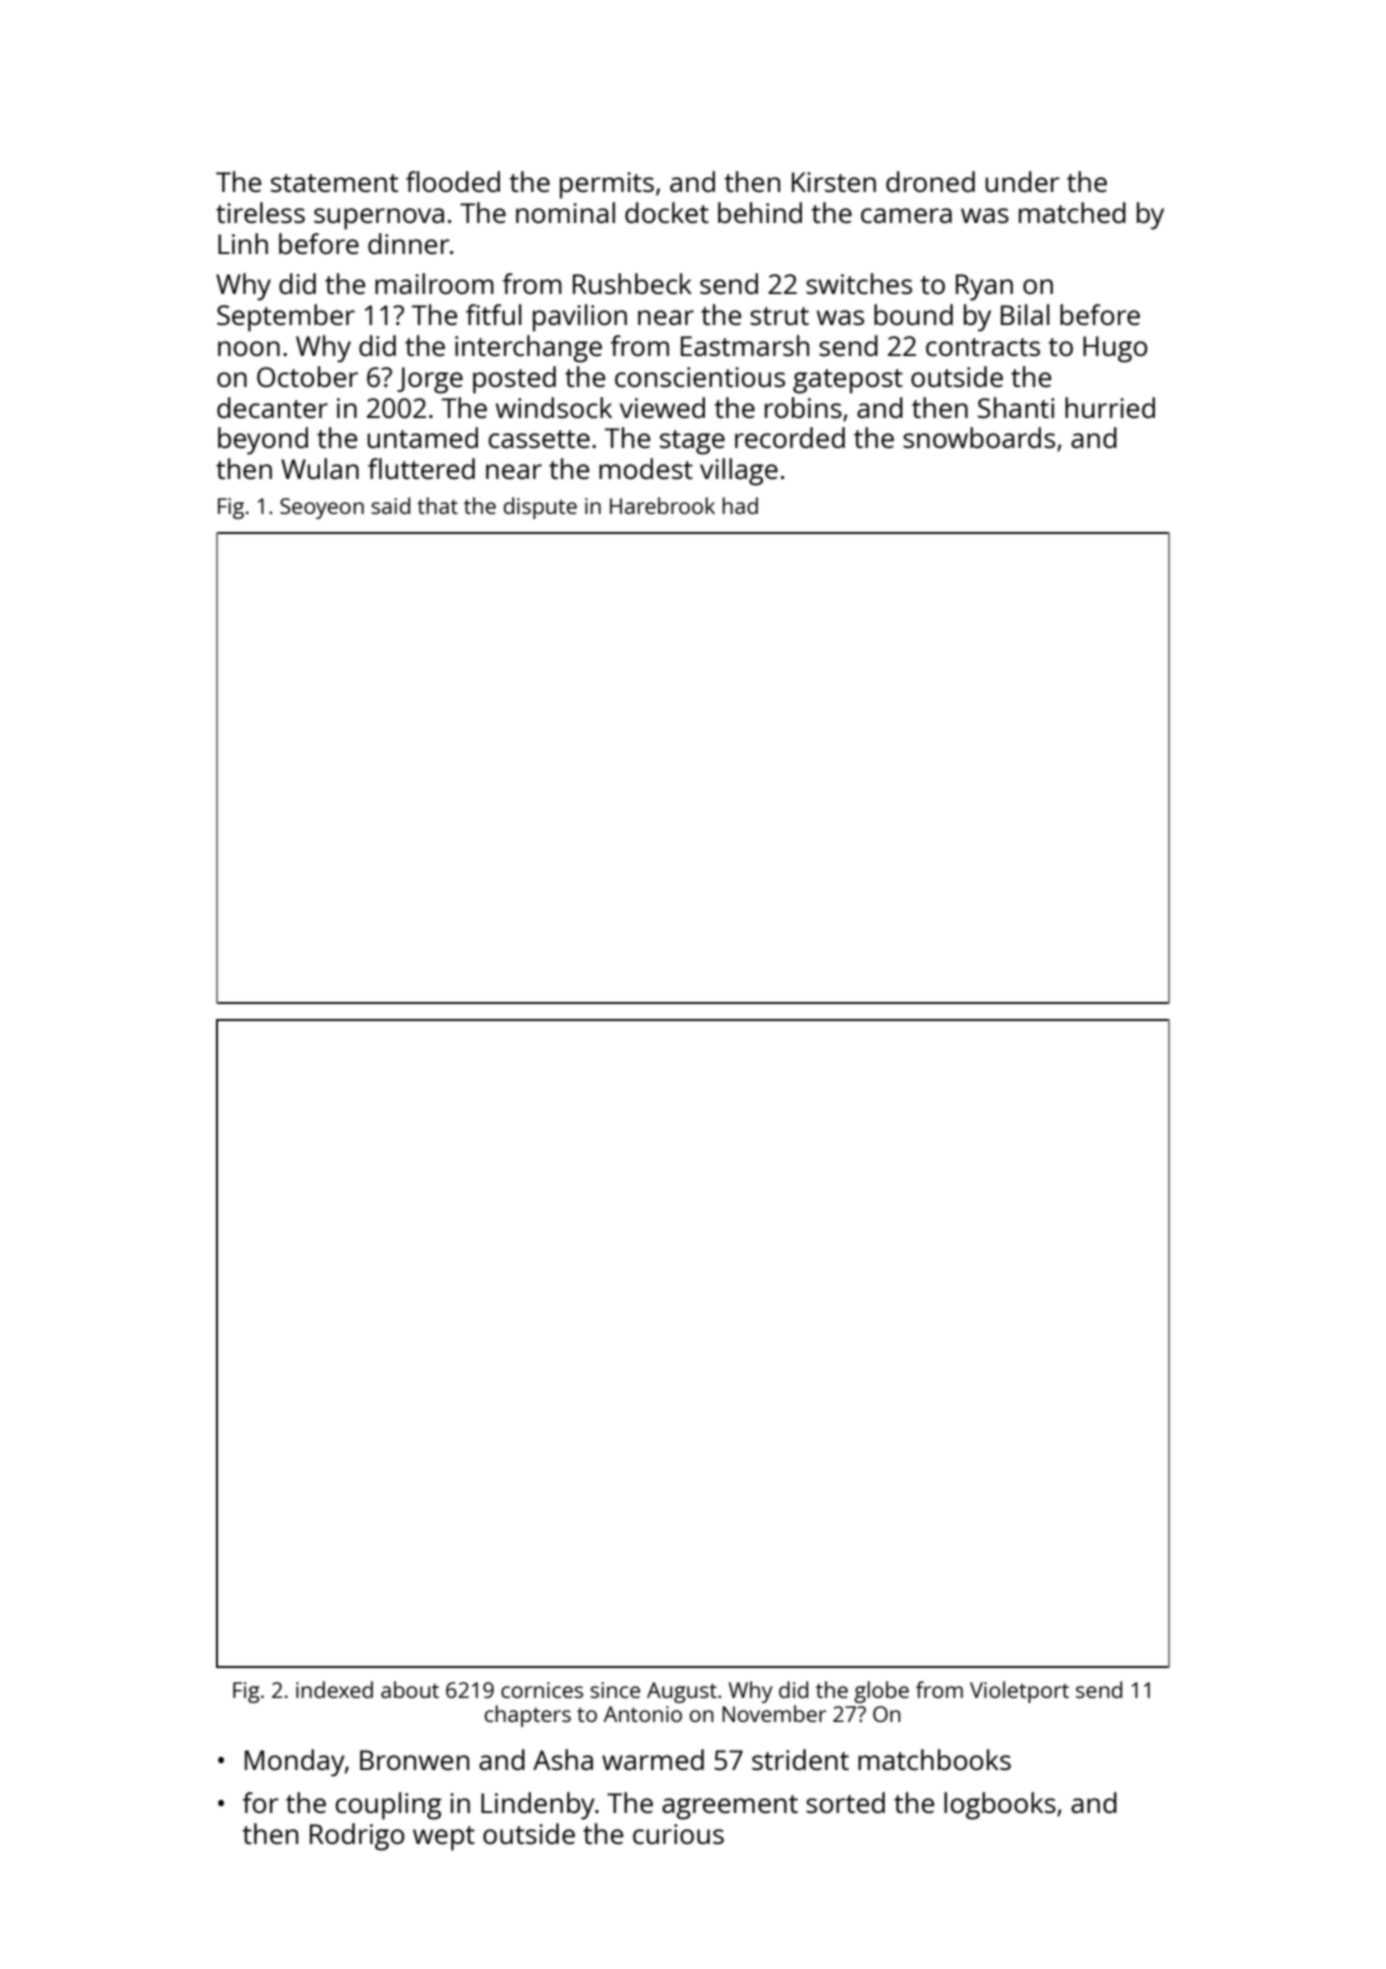 The height and width of the screenshot is (1969, 1386). Describe the element at coordinates (1000, 1806) in the screenshot. I see `logbooks` at that location.
